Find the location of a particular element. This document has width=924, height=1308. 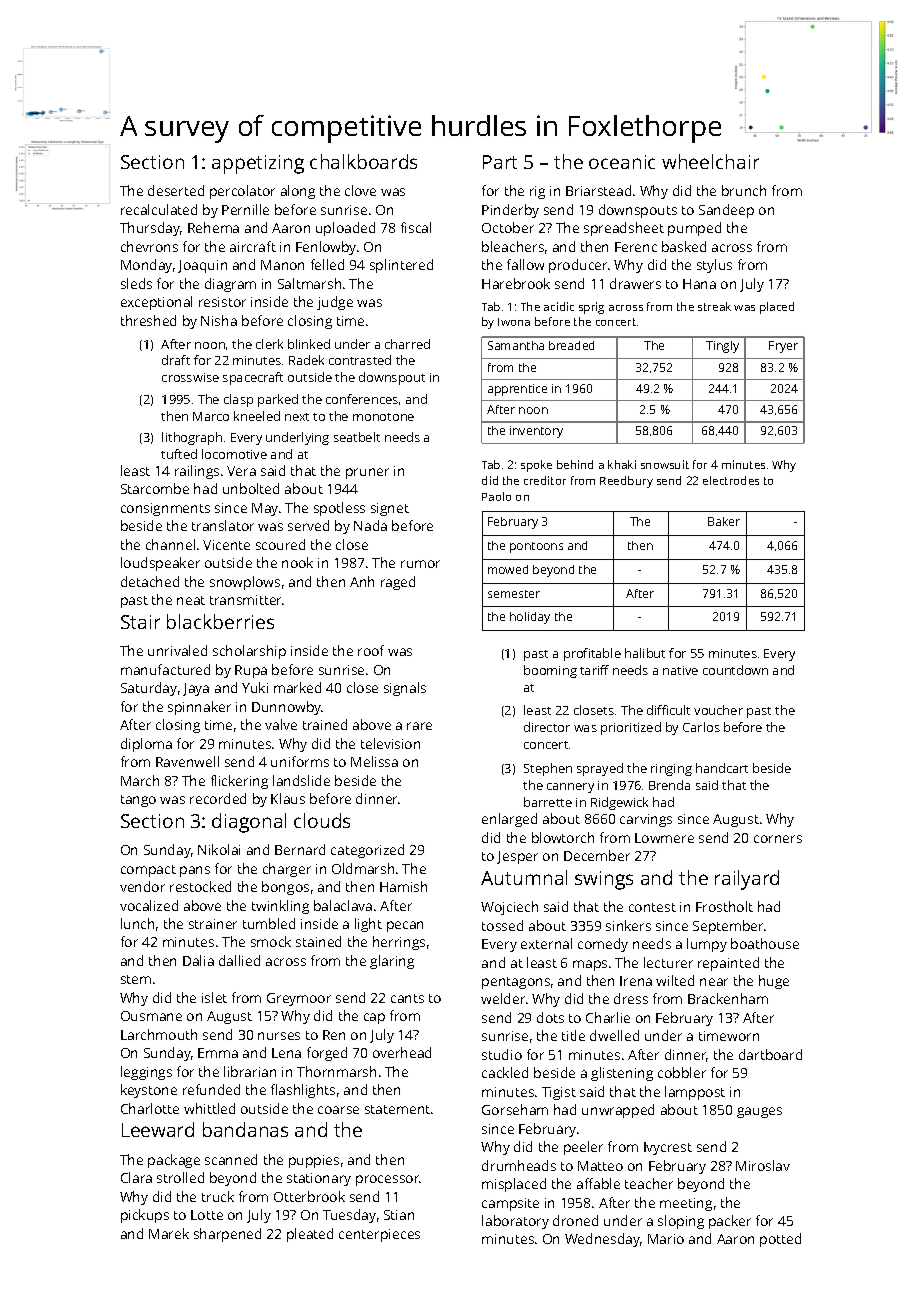

countdown is located at coordinates (735, 670).
